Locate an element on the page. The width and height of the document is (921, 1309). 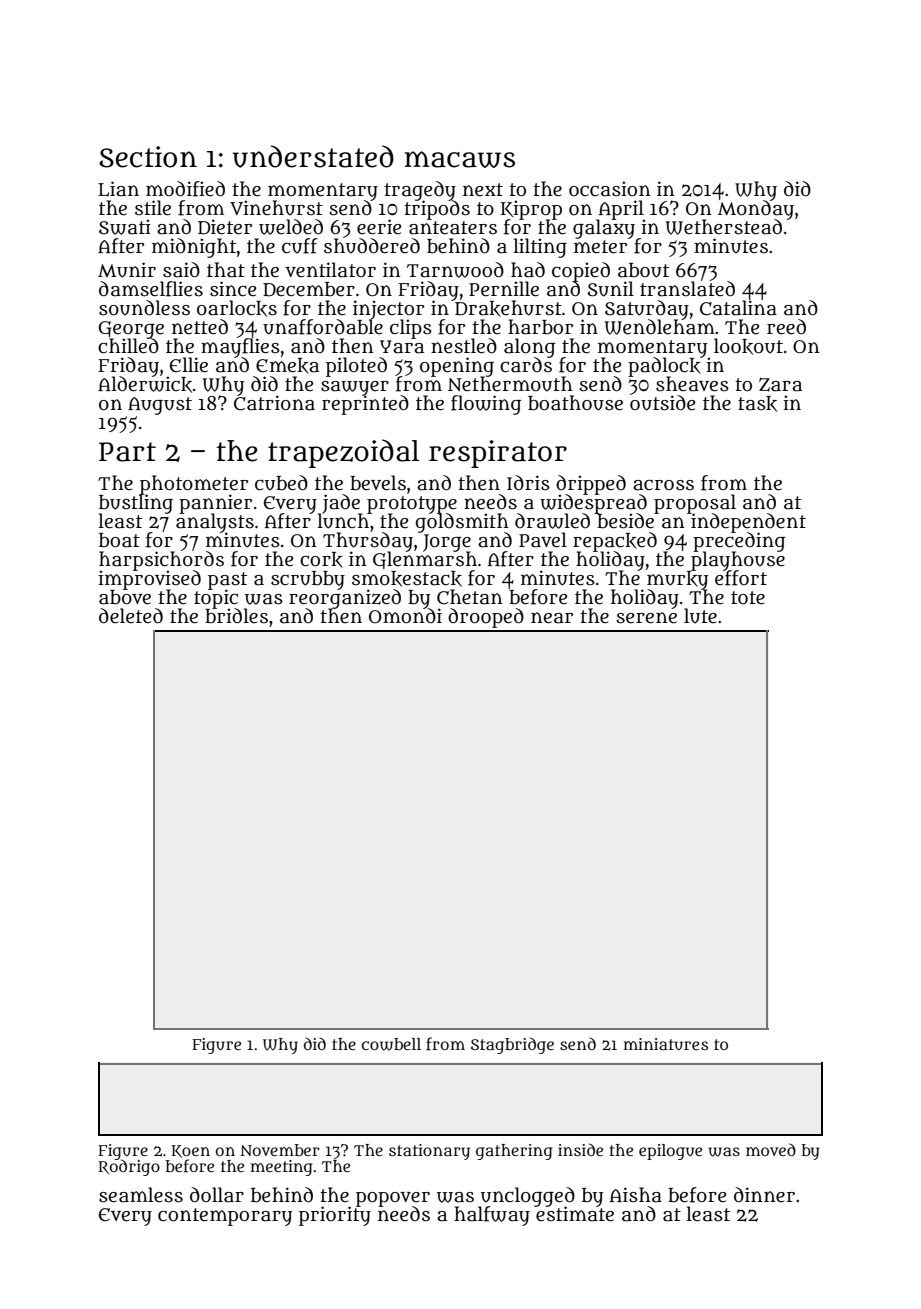
macaws is located at coordinates (460, 159).
